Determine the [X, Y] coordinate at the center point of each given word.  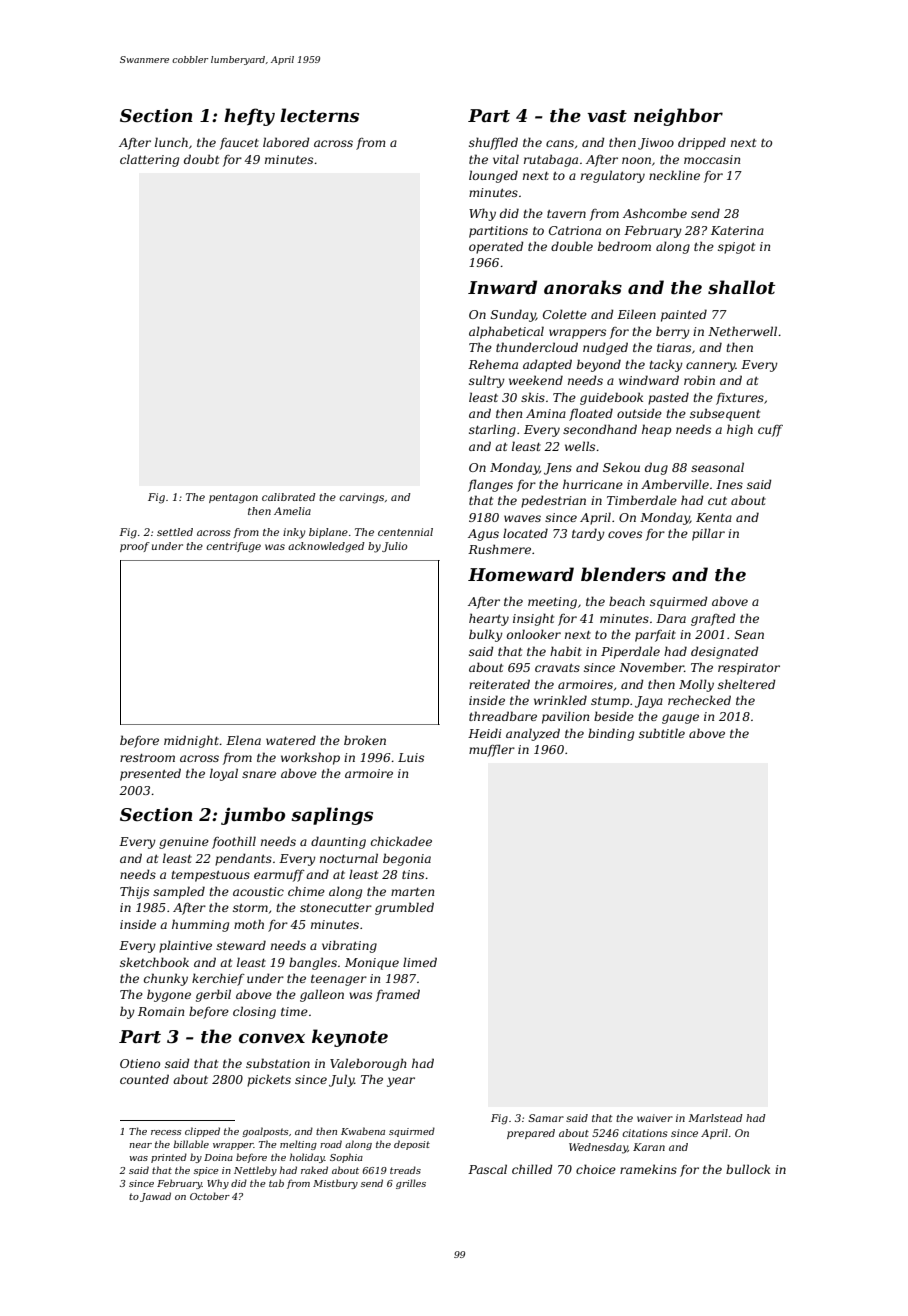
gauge [680, 719]
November [651, 667]
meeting [552, 603]
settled [175, 532]
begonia [407, 859]
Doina [218, 1157]
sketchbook [154, 962]
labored [286, 142]
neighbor [678, 117]
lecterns [319, 115]
